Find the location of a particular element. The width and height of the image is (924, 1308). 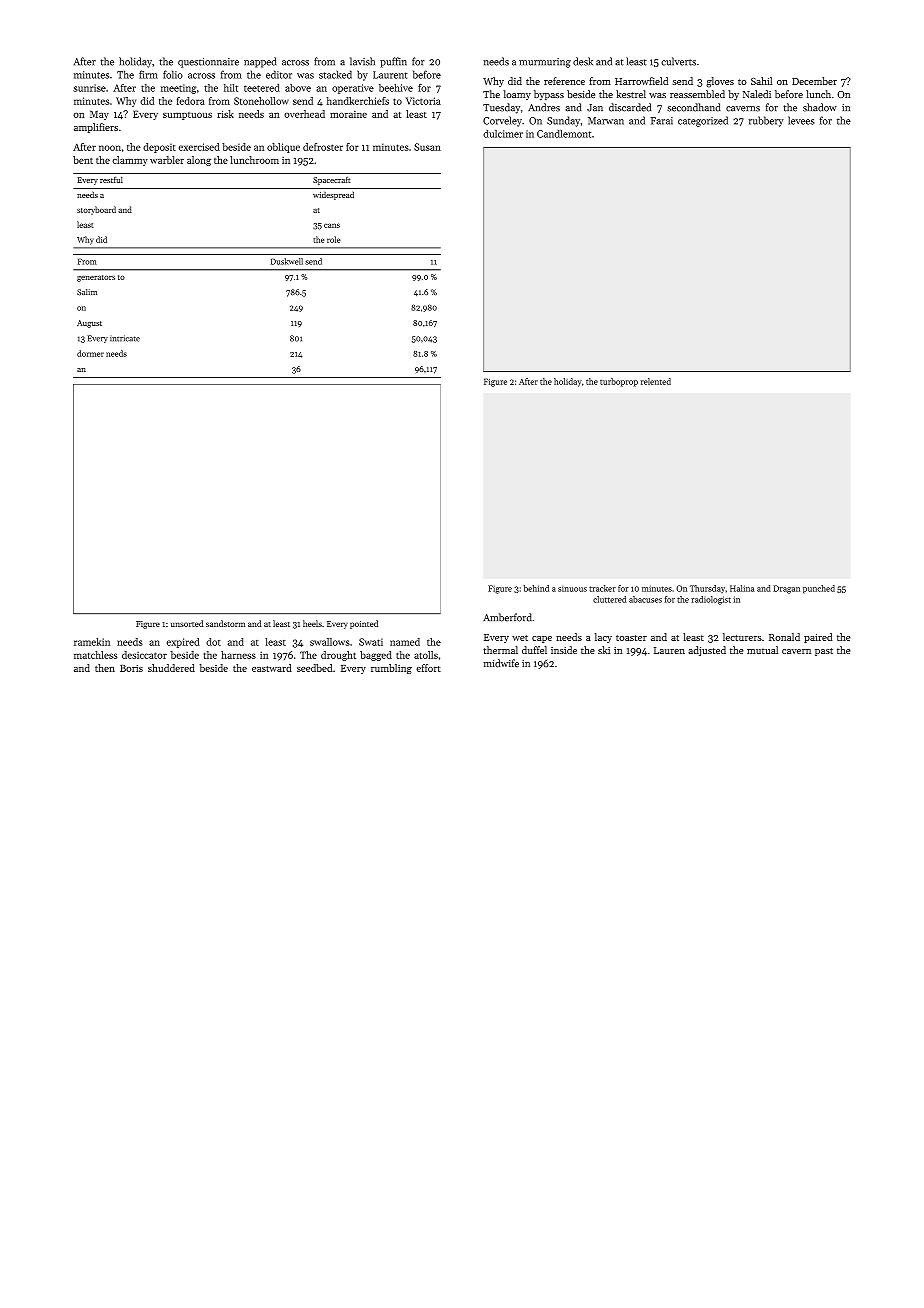

turboprop is located at coordinates (619, 382).
